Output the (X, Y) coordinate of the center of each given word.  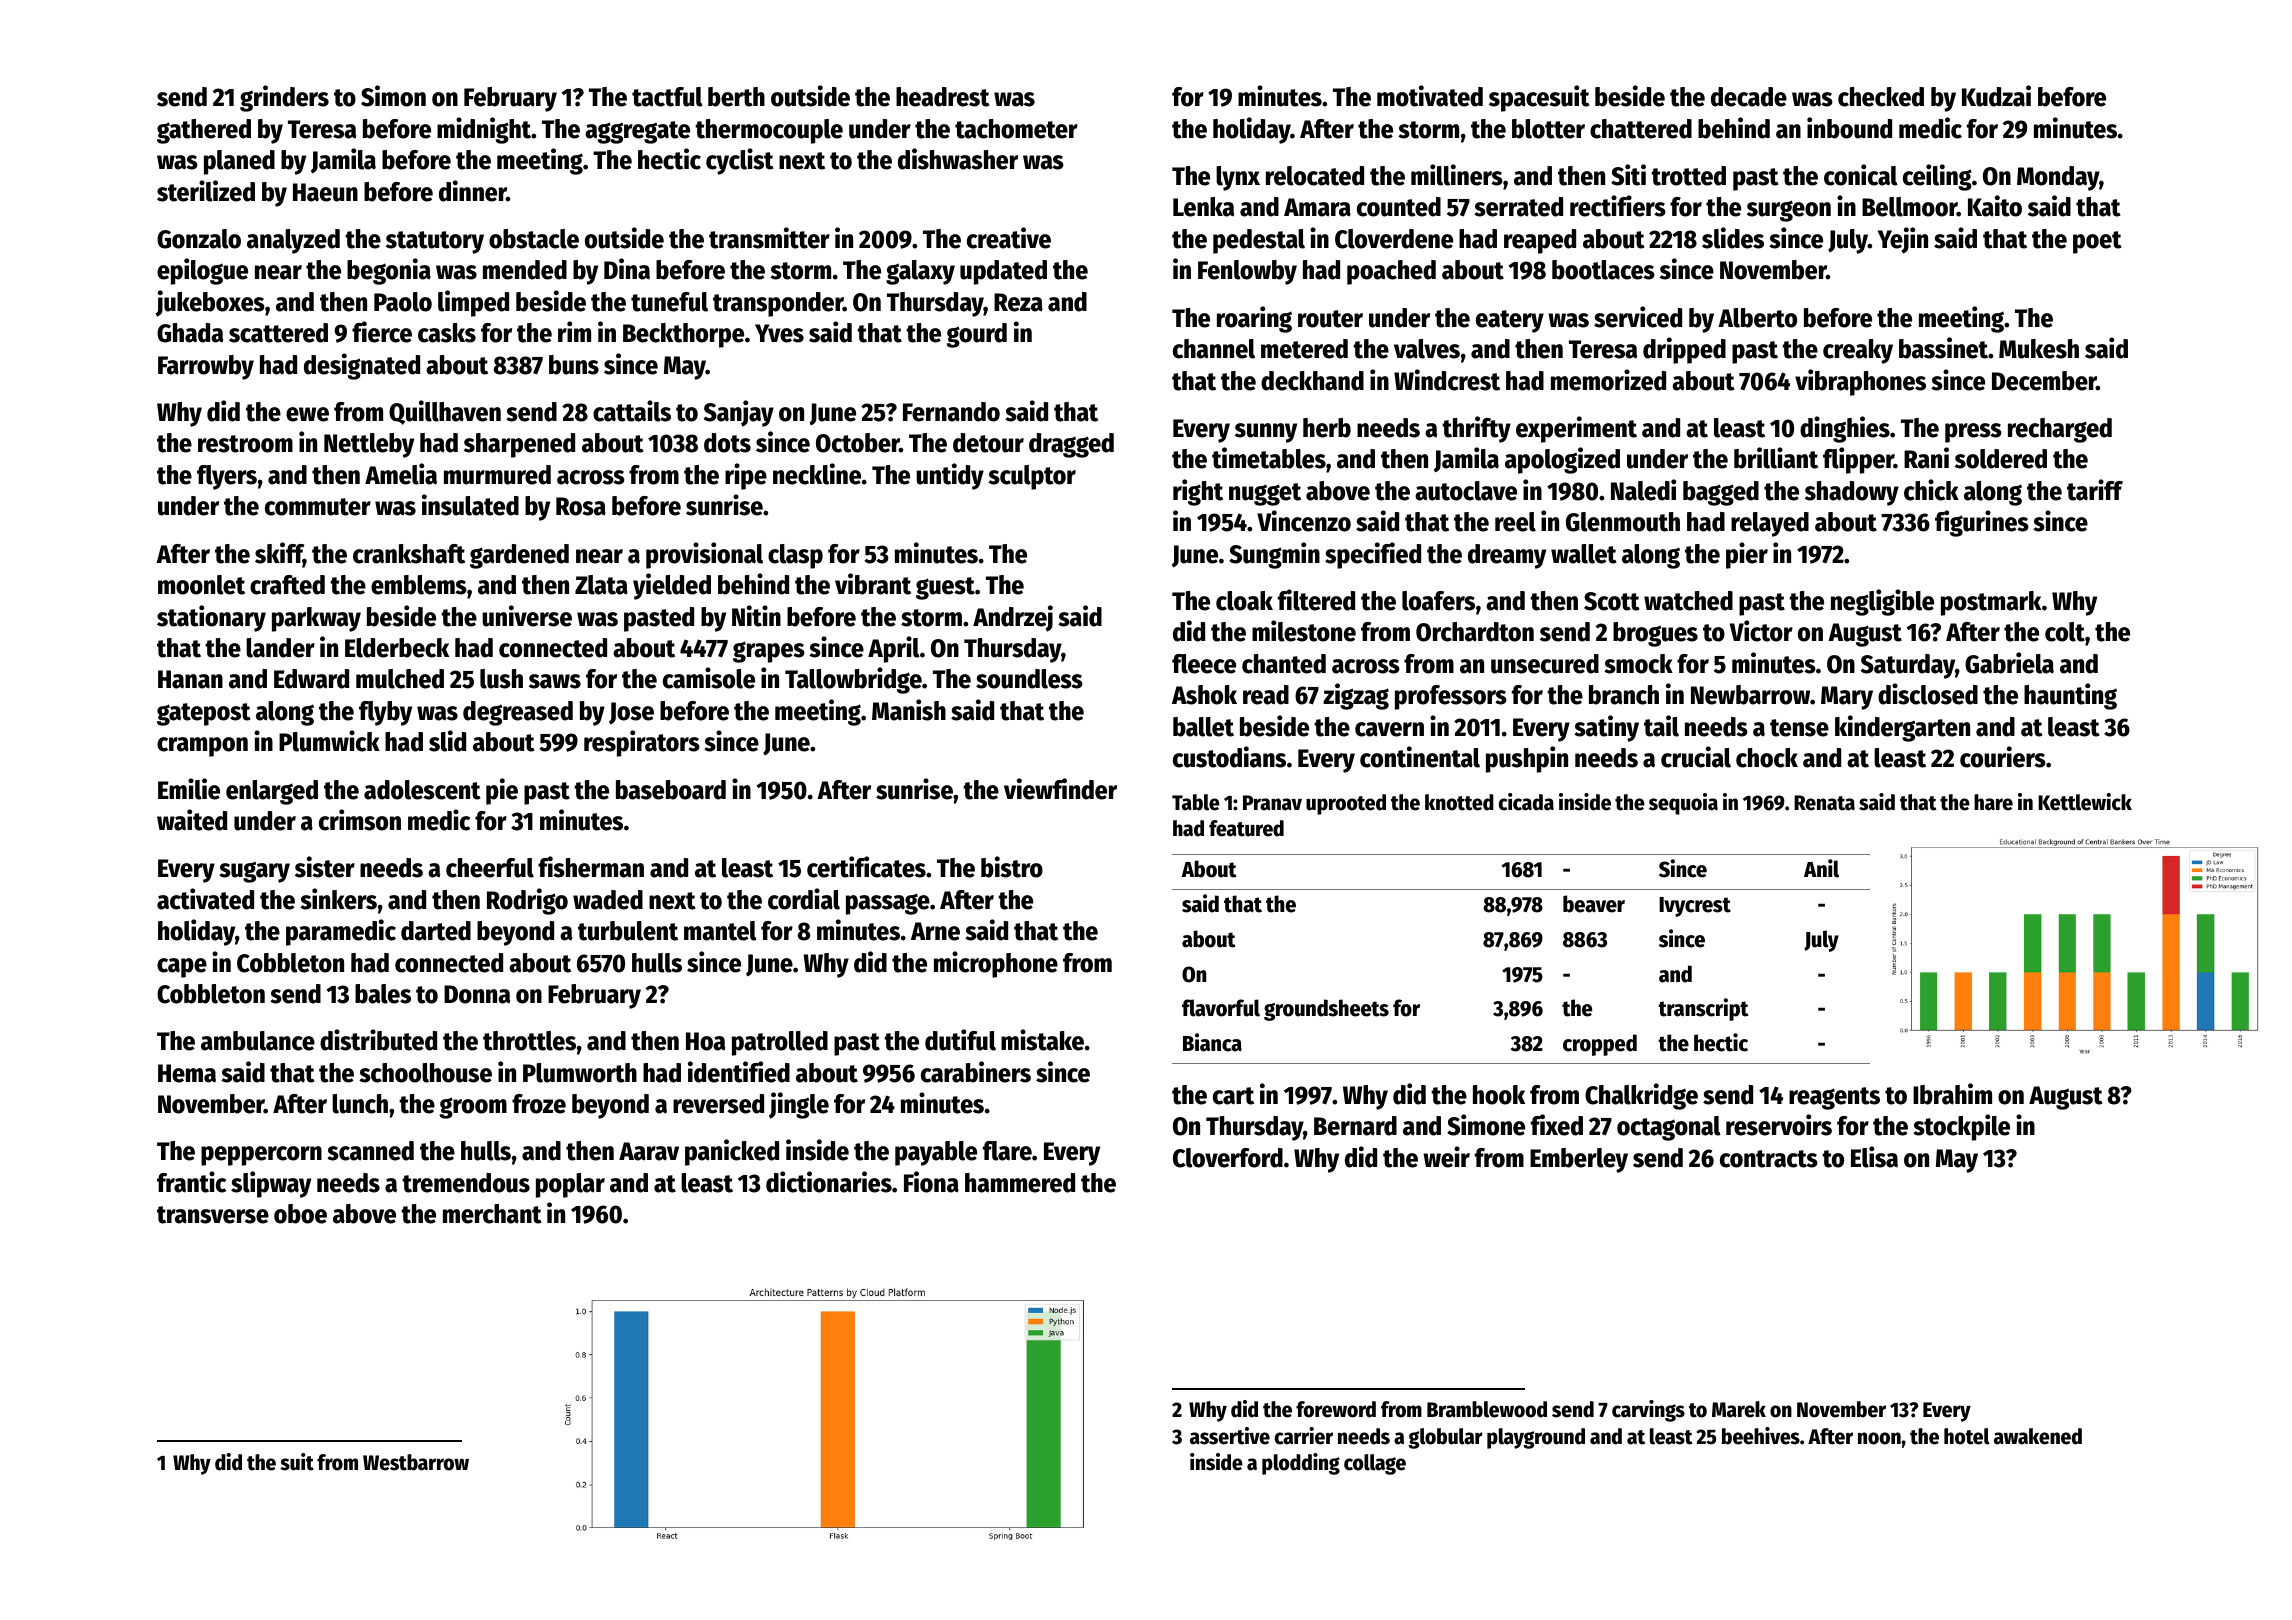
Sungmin (1274, 555)
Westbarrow (416, 1462)
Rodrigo (527, 901)
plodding (1301, 1464)
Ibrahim (1952, 1094)
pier (1747, 555)
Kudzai (1996, 96)
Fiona (931, 1182)
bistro (1012, 867)
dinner (473, 191)
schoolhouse (425, 1073)
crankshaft (409, 554)
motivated (1430, 96)
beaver (1594, 904)
